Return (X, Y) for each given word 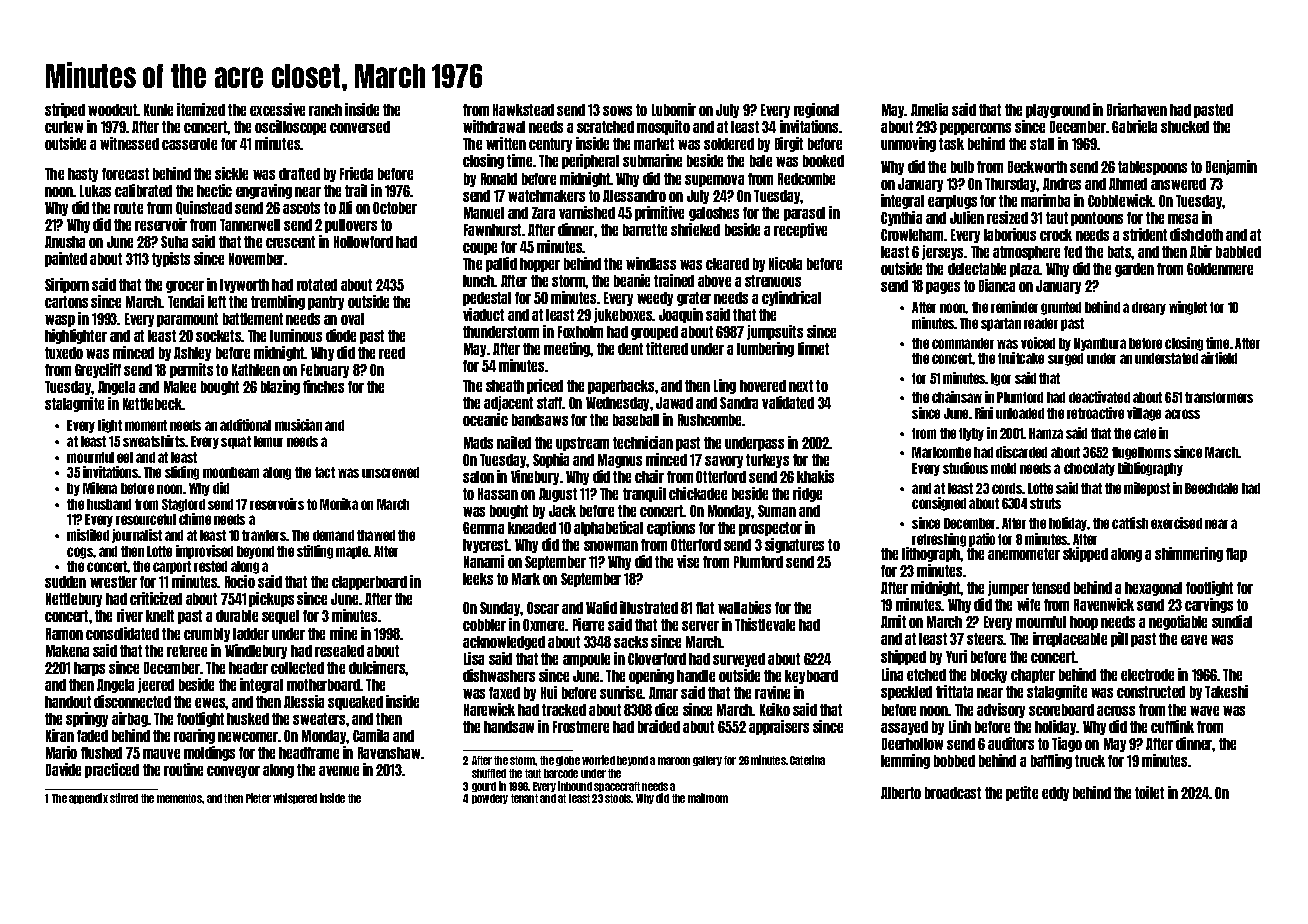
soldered (729, 144)
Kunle (158, 110)
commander (963, 343)
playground (1058, 111)
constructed (1151, 692)
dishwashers (499, 675)
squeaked (355, 703)
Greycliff (98, 370)
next (801, 386)
